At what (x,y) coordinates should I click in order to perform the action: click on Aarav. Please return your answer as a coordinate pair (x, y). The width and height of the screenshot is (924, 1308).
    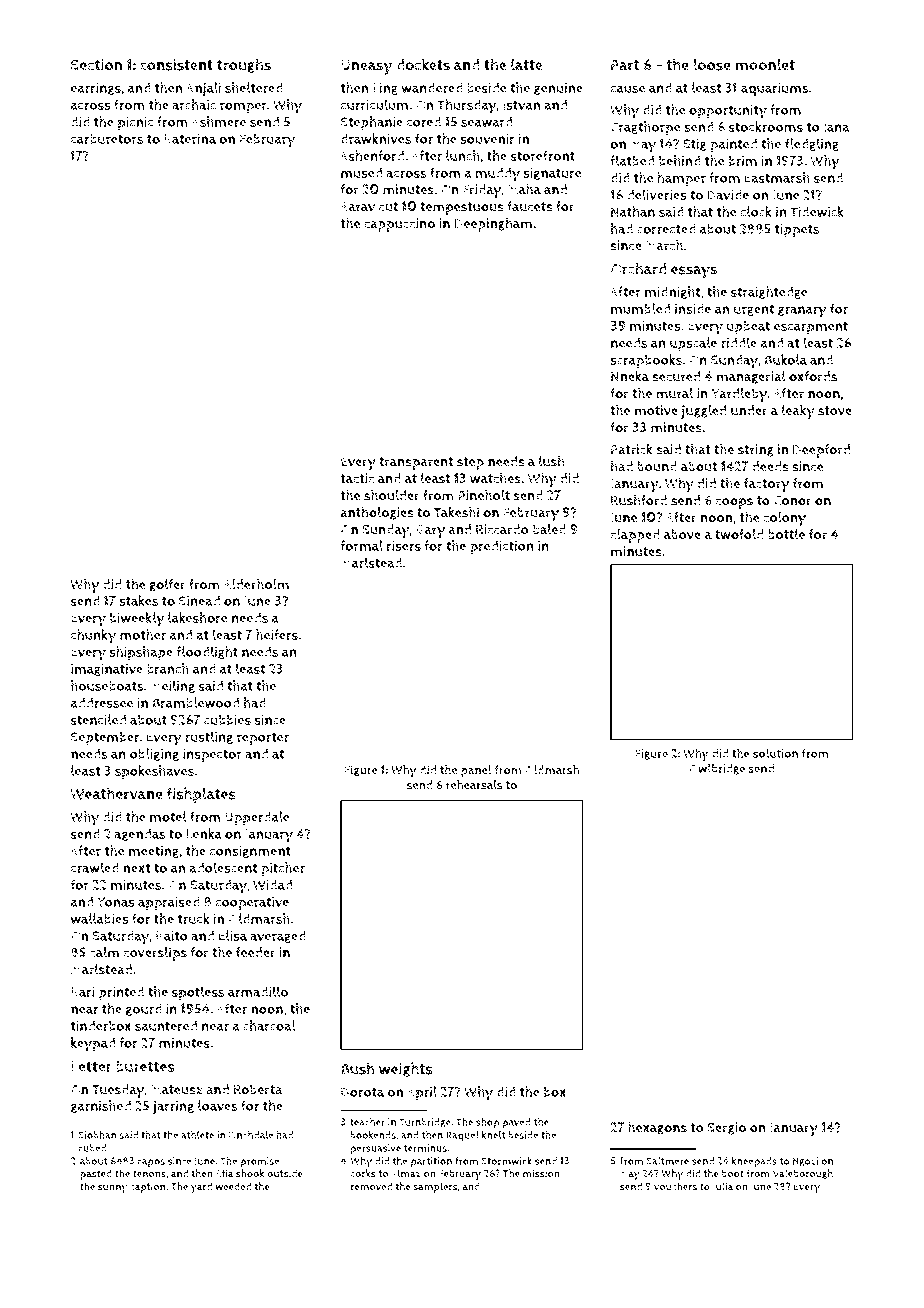
    Looking at the image, I should click on (357, 207).
